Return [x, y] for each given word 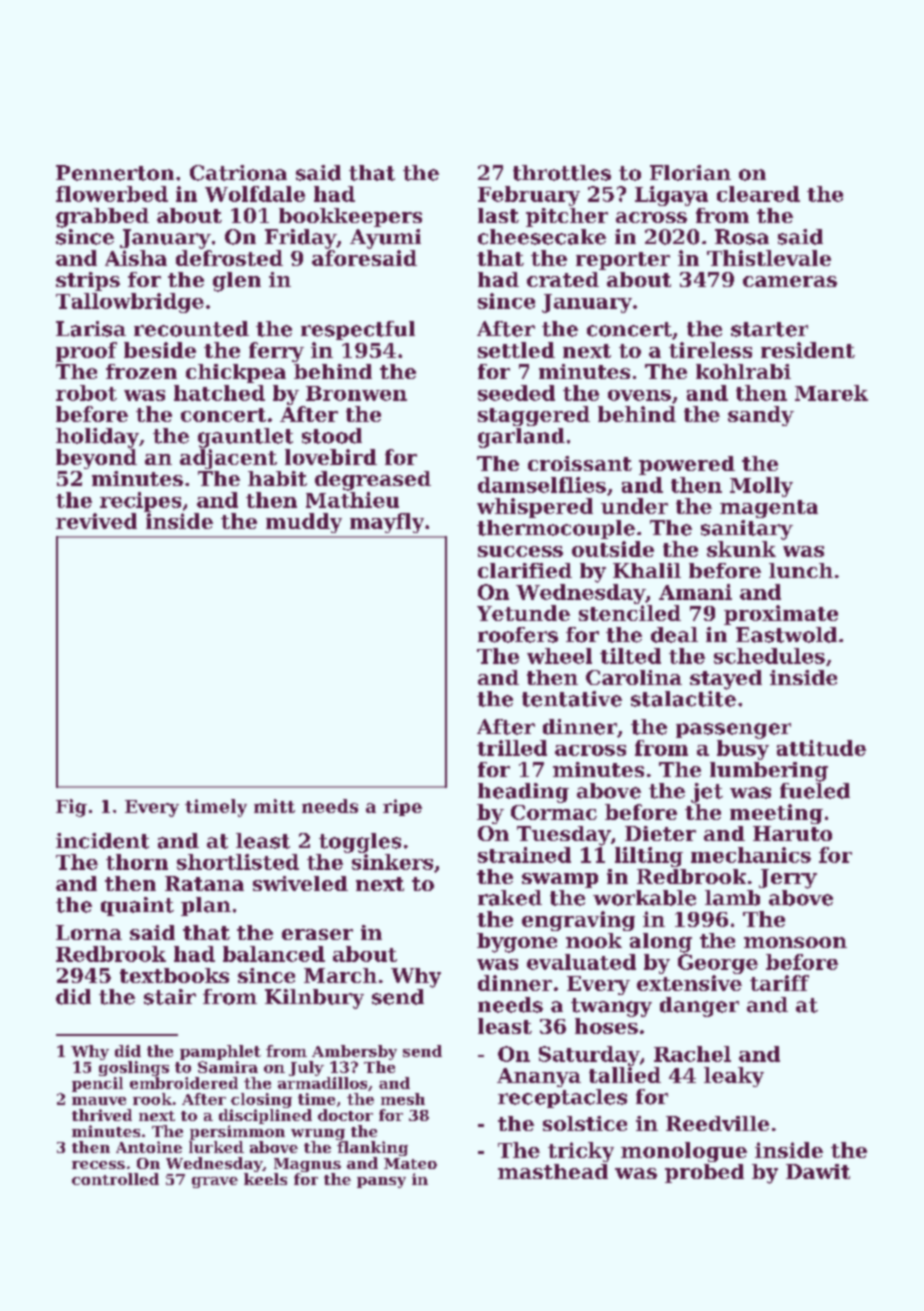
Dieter [660, 833]
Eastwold [786, 635]
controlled [115, 1179]
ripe [402, 807]
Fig [71, 808]
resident [808, 350]
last [498, 215]
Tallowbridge [130, 303]
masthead [553, 1171]
